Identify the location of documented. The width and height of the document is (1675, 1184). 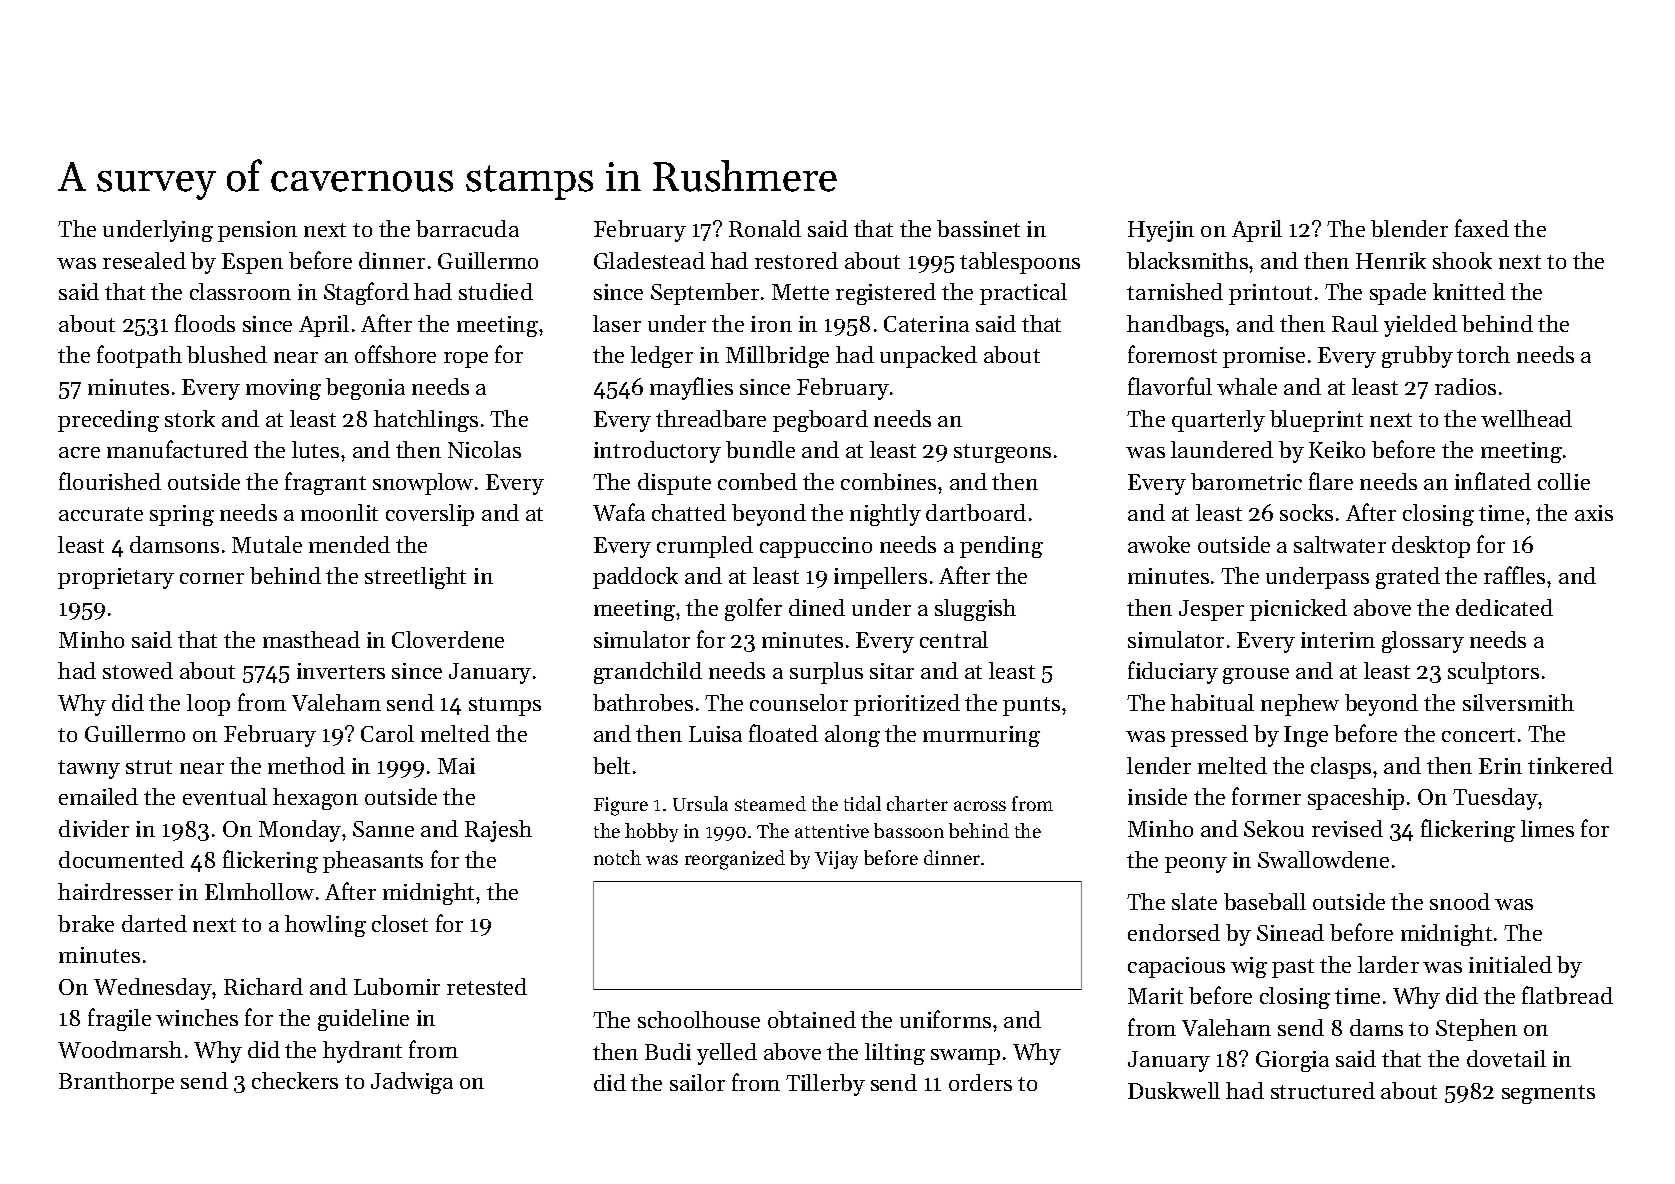
(121, 859).
